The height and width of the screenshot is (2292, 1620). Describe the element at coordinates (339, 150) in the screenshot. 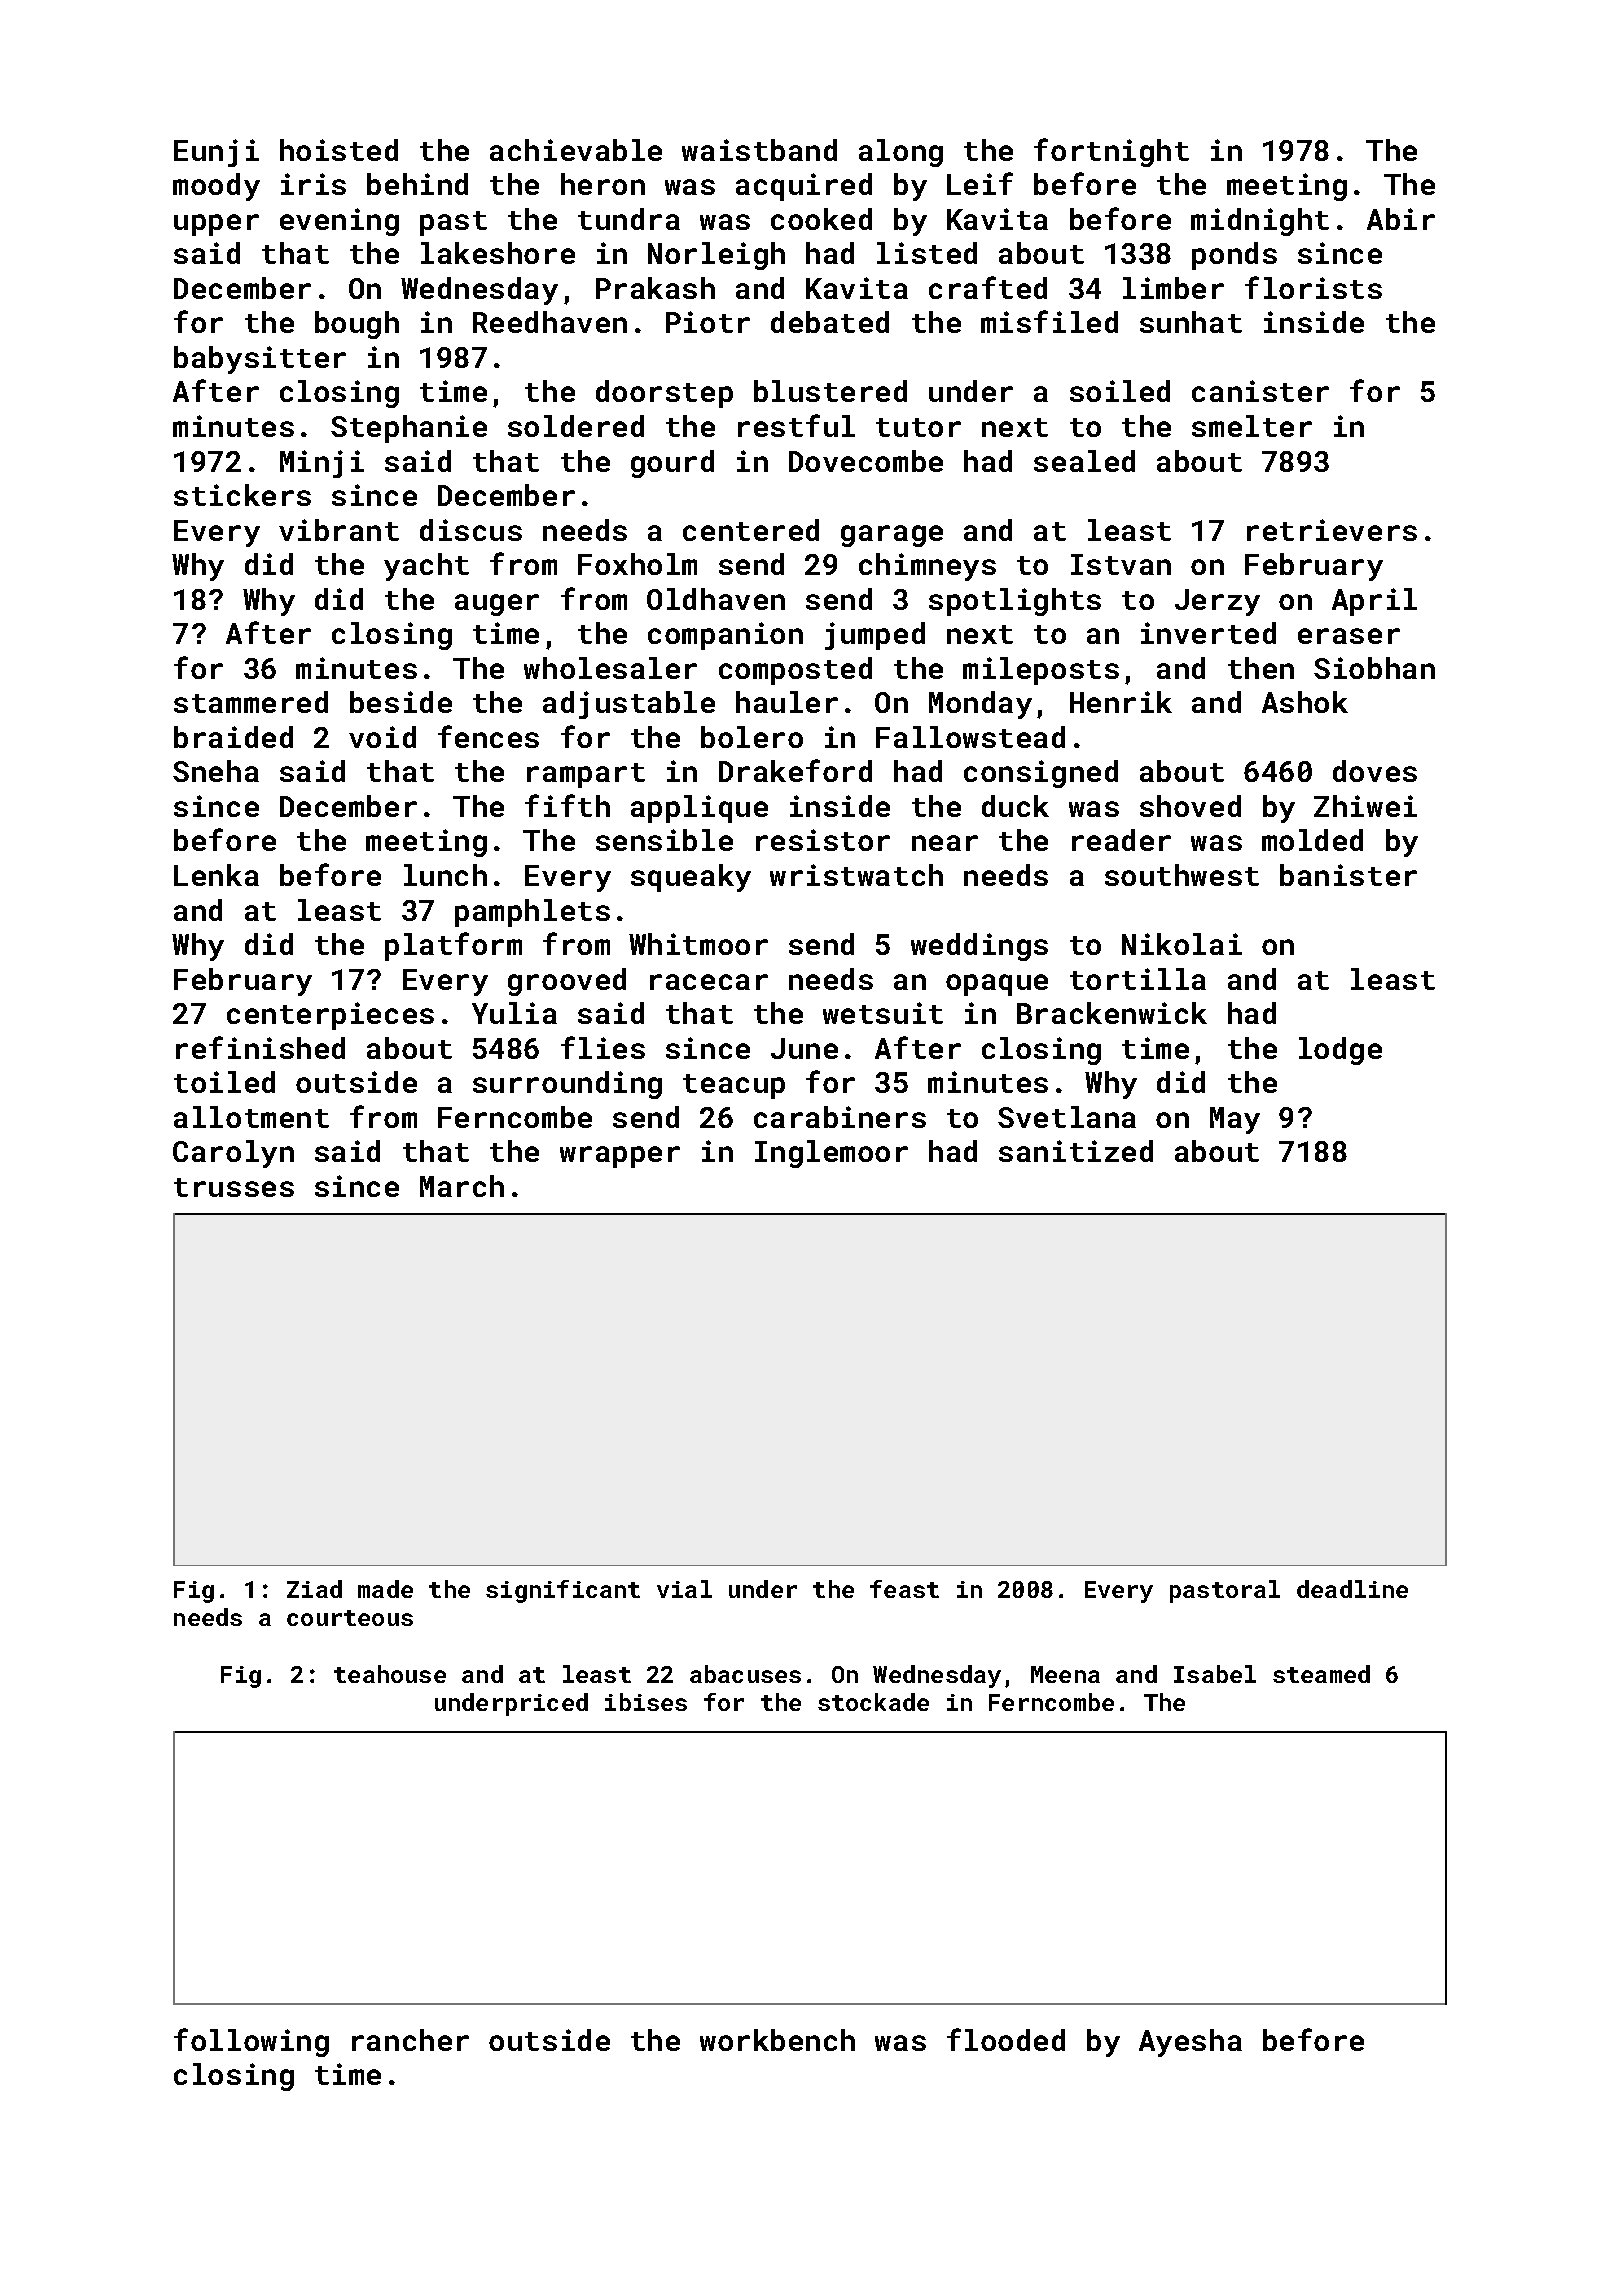

I see `hoisted` at that location.
